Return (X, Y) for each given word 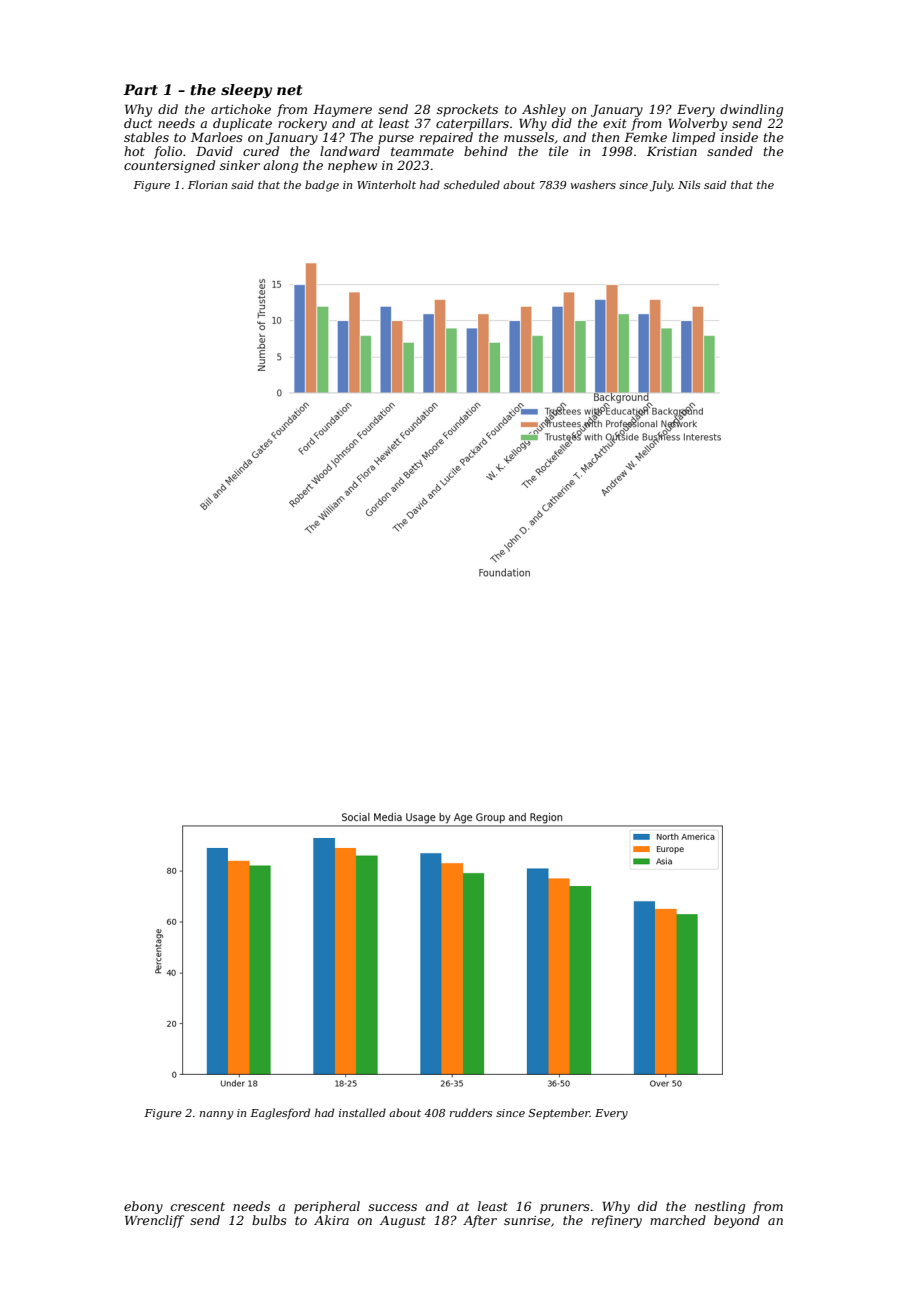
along (280, 166)
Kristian (672, 151)
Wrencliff (154, 1221)
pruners (565, 1209)
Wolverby (698, 124)
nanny (216, 1115)
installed (362, 1112)
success (392, 1207)
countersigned (169, 166)
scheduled (472, 184)
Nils (689, 184)
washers (593, 184)
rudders (471, 1112)
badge (322, 186)
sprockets (467, 110)
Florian (207, 184)
